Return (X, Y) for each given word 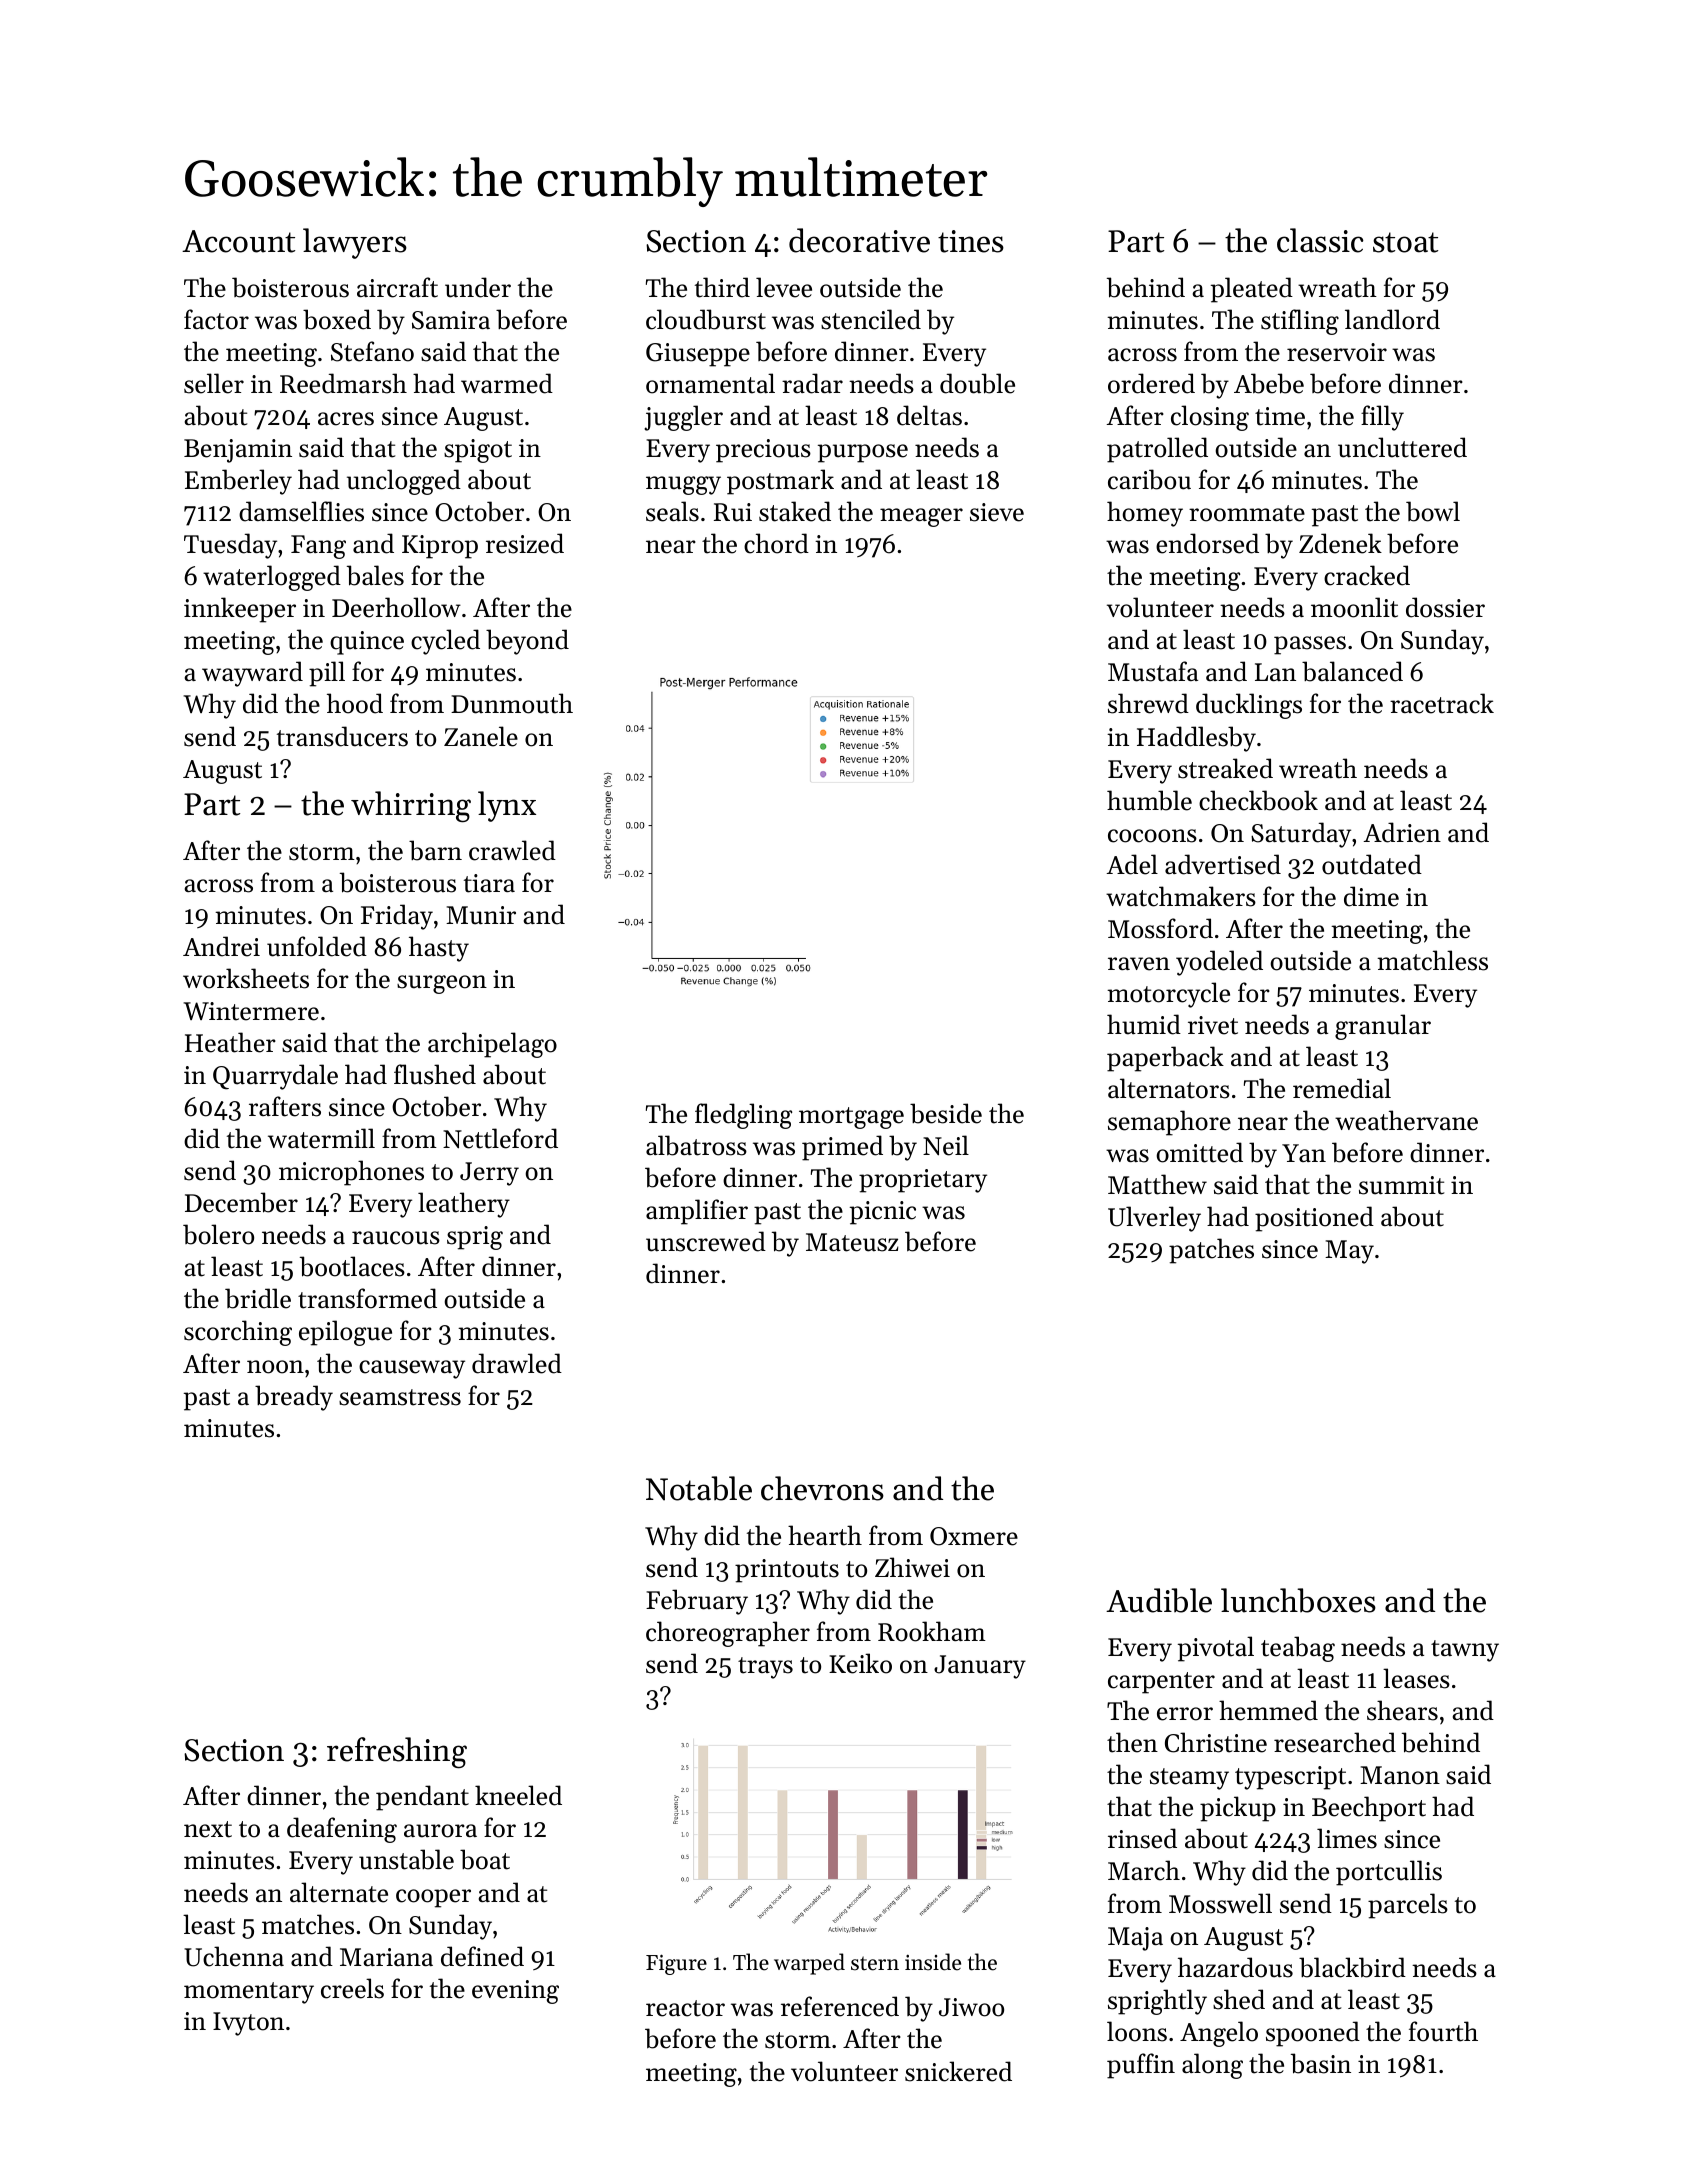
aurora (440, 1831)
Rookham (932, 1631)
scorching (238, 1333)
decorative (859, 240)
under (478, 287)
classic (1320, 240)
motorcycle (1168, 995)
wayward (252, 674)
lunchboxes (1298, 1600)
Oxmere (974, 1536)
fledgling (743, 1116)
